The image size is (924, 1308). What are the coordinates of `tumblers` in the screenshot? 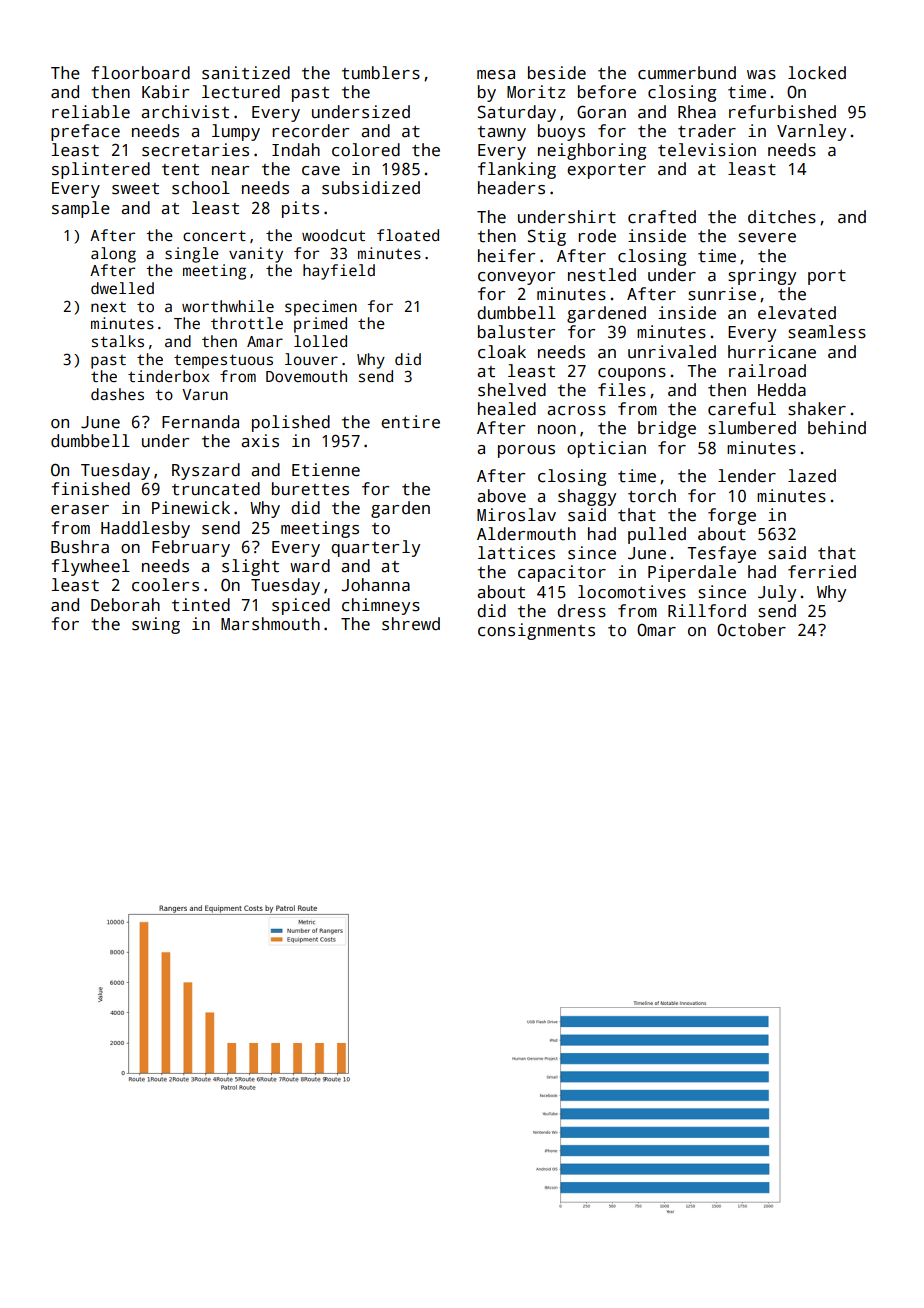 It's located at (381, 73).
